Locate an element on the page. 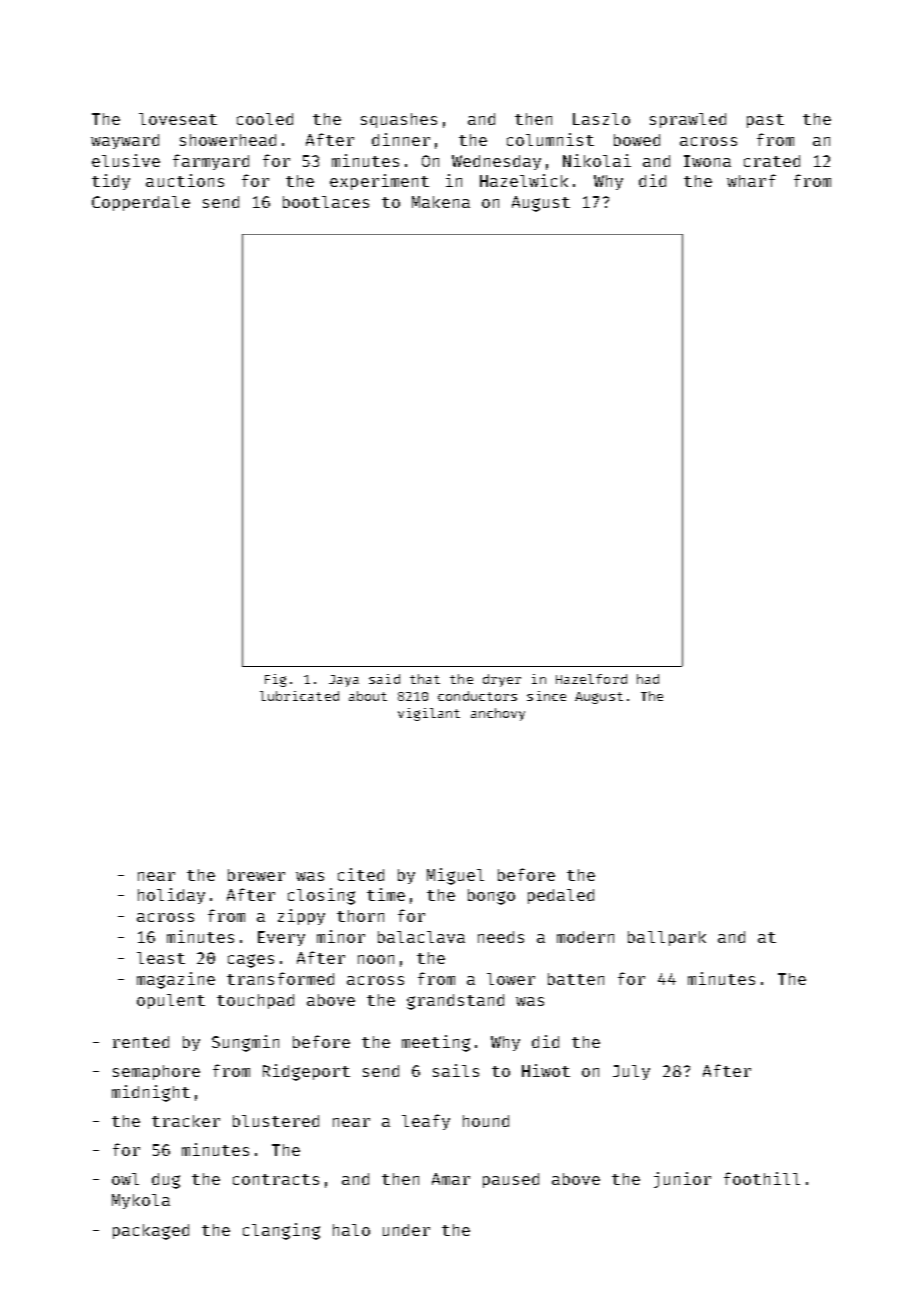  Iwona is located at coordinates (707, 161).
